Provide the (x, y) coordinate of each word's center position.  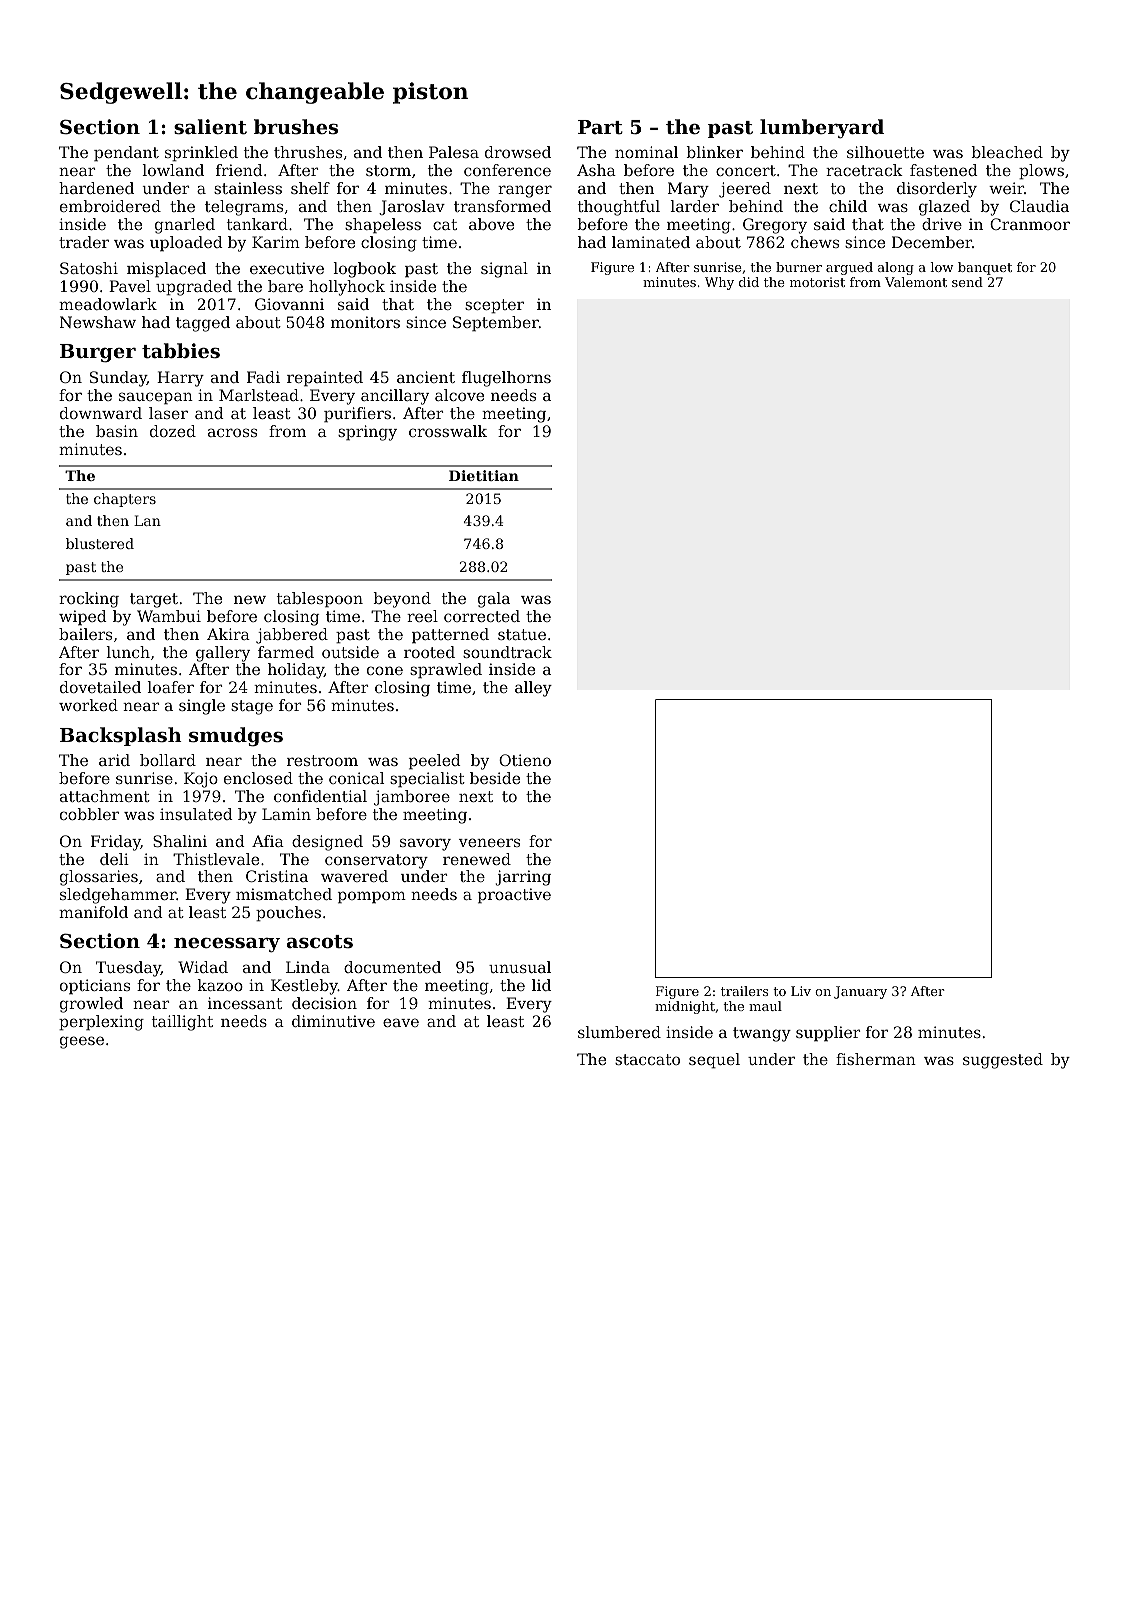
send (967, 282)
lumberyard (822, 129)
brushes (296, 126)
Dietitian (484, 475)
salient (210, 127)
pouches (288, 914)
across (232, 432)
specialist (427, 780)
